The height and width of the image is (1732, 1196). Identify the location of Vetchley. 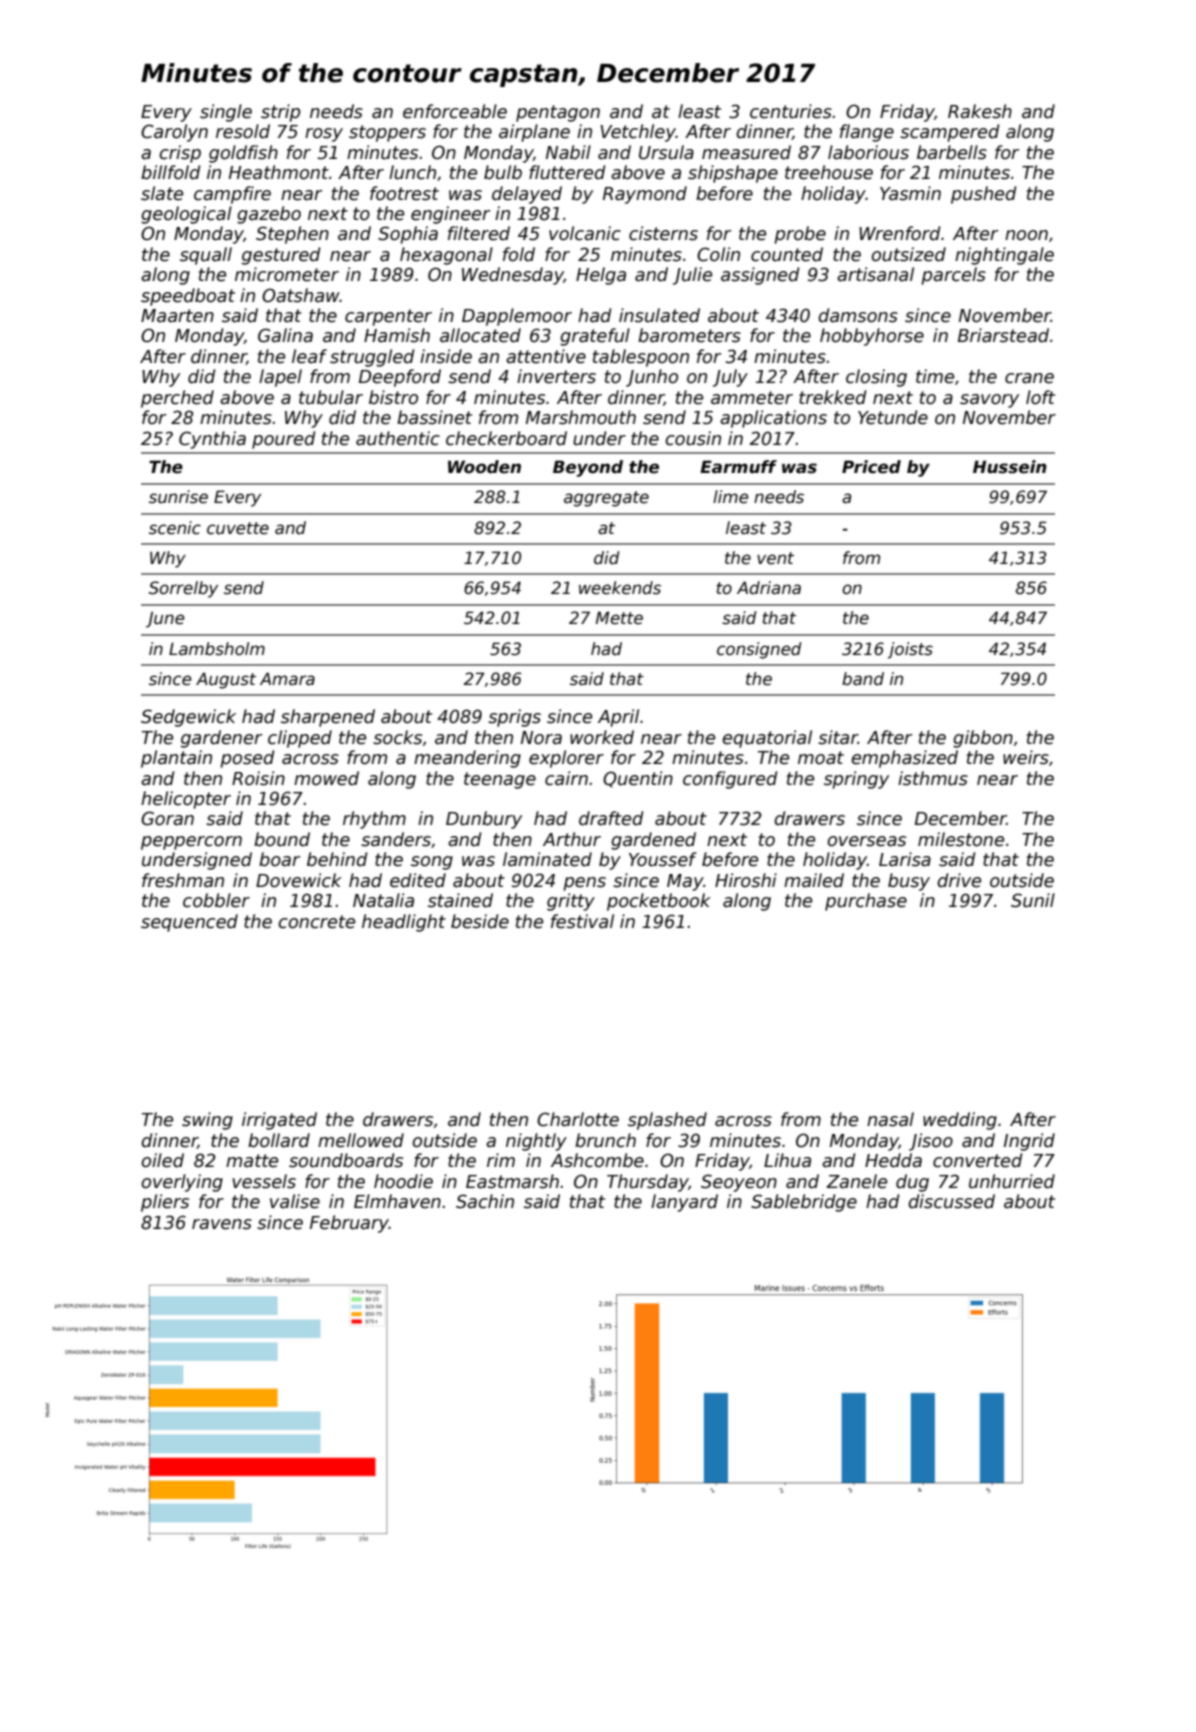
(638, 133).
